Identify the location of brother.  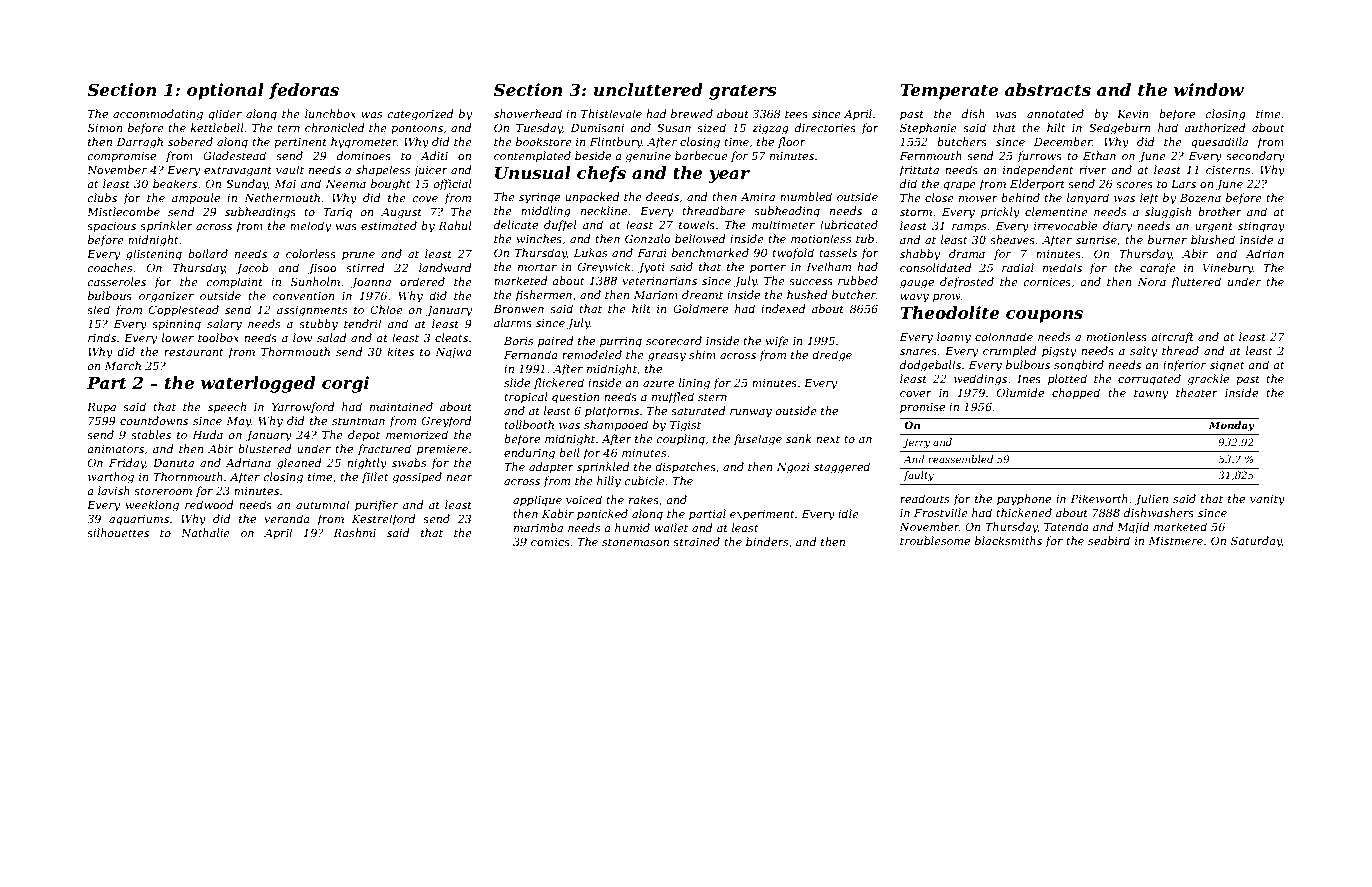
(1220, 211).
